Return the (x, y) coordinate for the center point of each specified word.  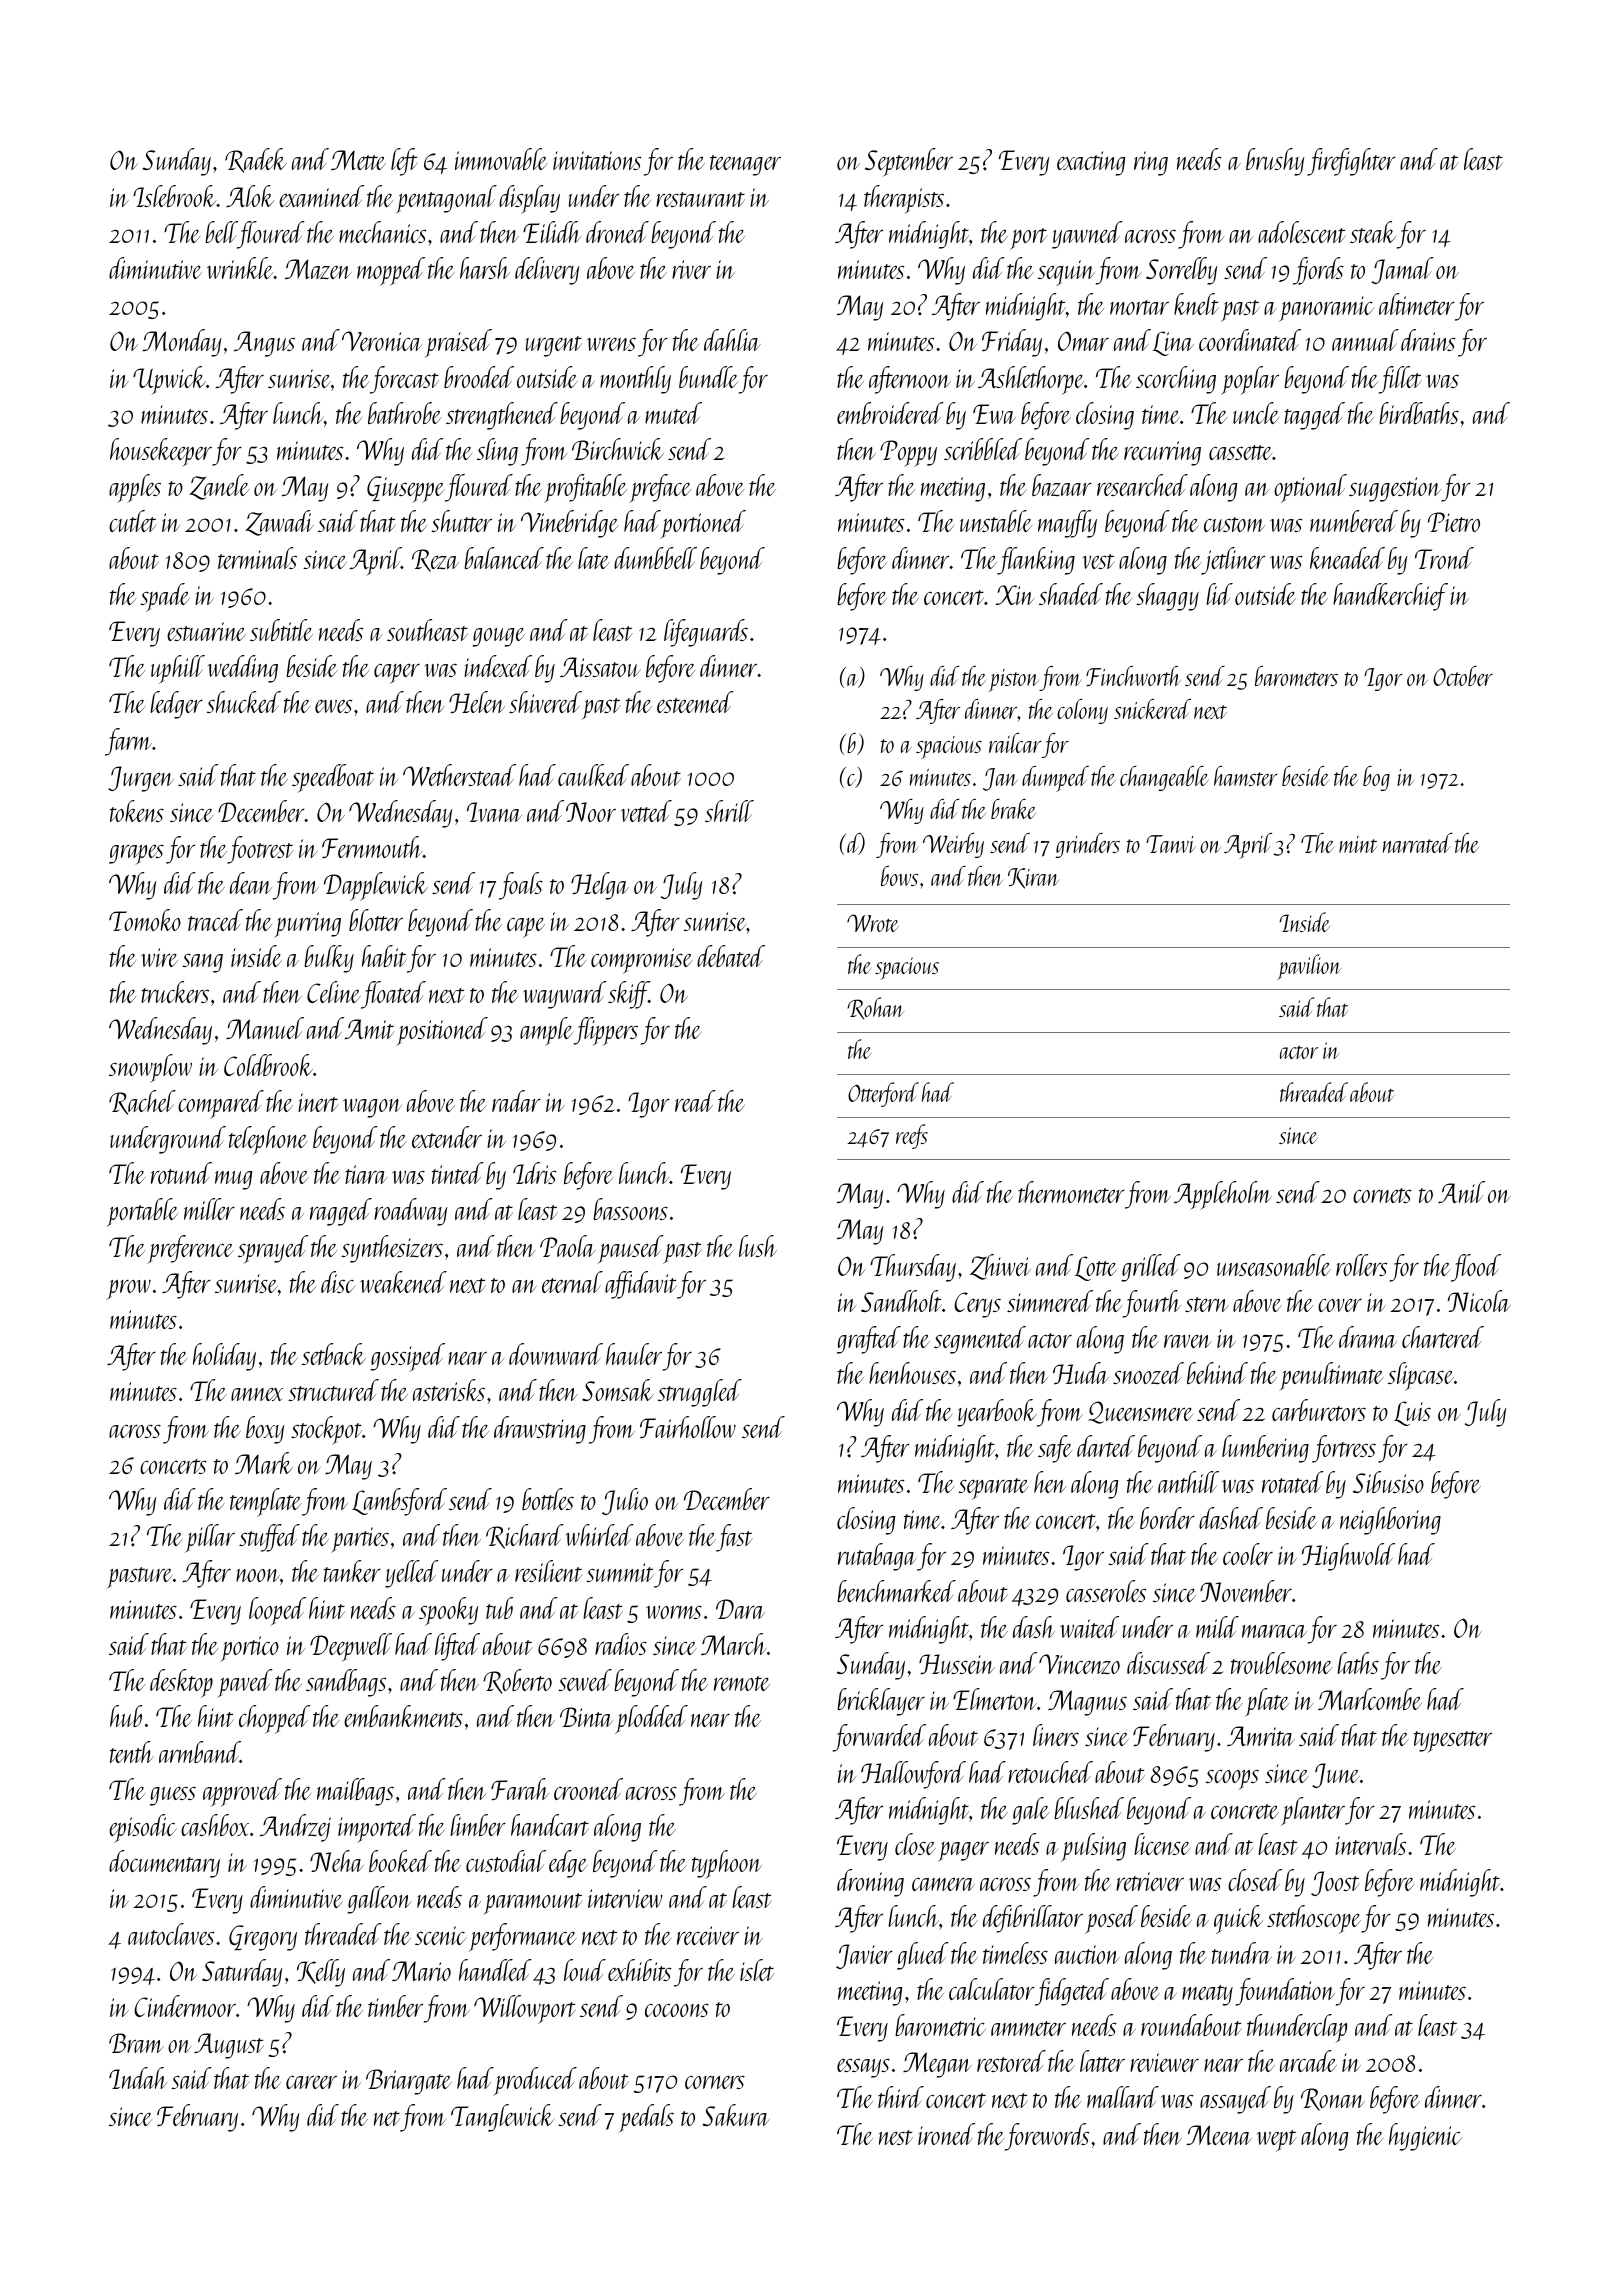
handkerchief (1390, 597)
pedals (646, 2118)
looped (277, 1611)
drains (1428, 340)
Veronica (382, 341)
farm (128, 742)
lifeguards (706, 633)
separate (993, 1489)
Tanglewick (502, 2118)
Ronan (1333, 2099)
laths (1358, 1663)
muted (673, 413)
